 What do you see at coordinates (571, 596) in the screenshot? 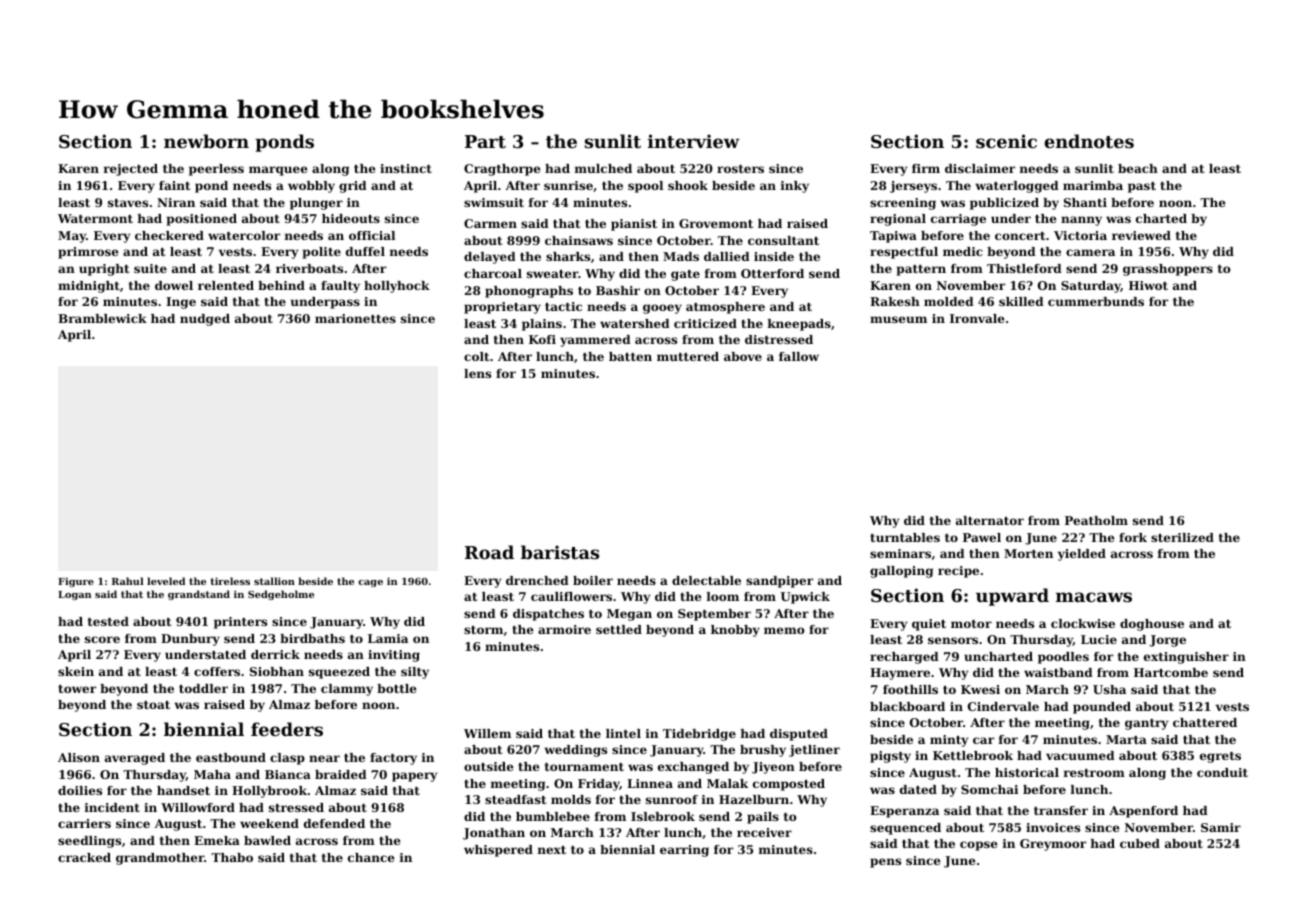
I see `cauliflowers` at bounding box center [571, 596].
